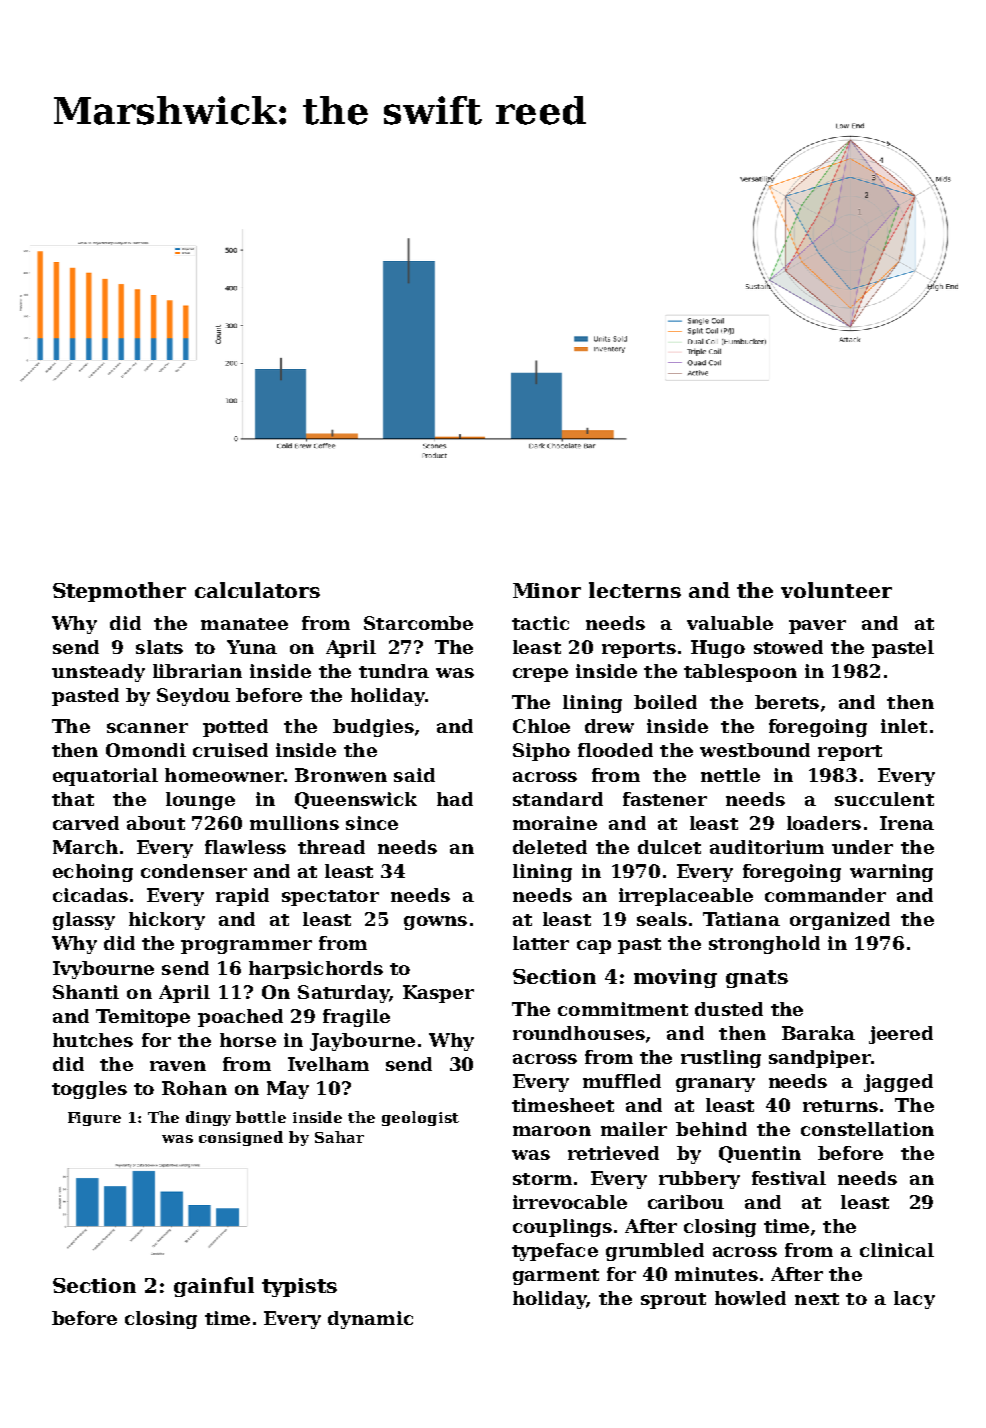 This page has height=1428, width=986. Describe the element at coordinates (836, 590) in the page. I see `volunteer` at that location.
